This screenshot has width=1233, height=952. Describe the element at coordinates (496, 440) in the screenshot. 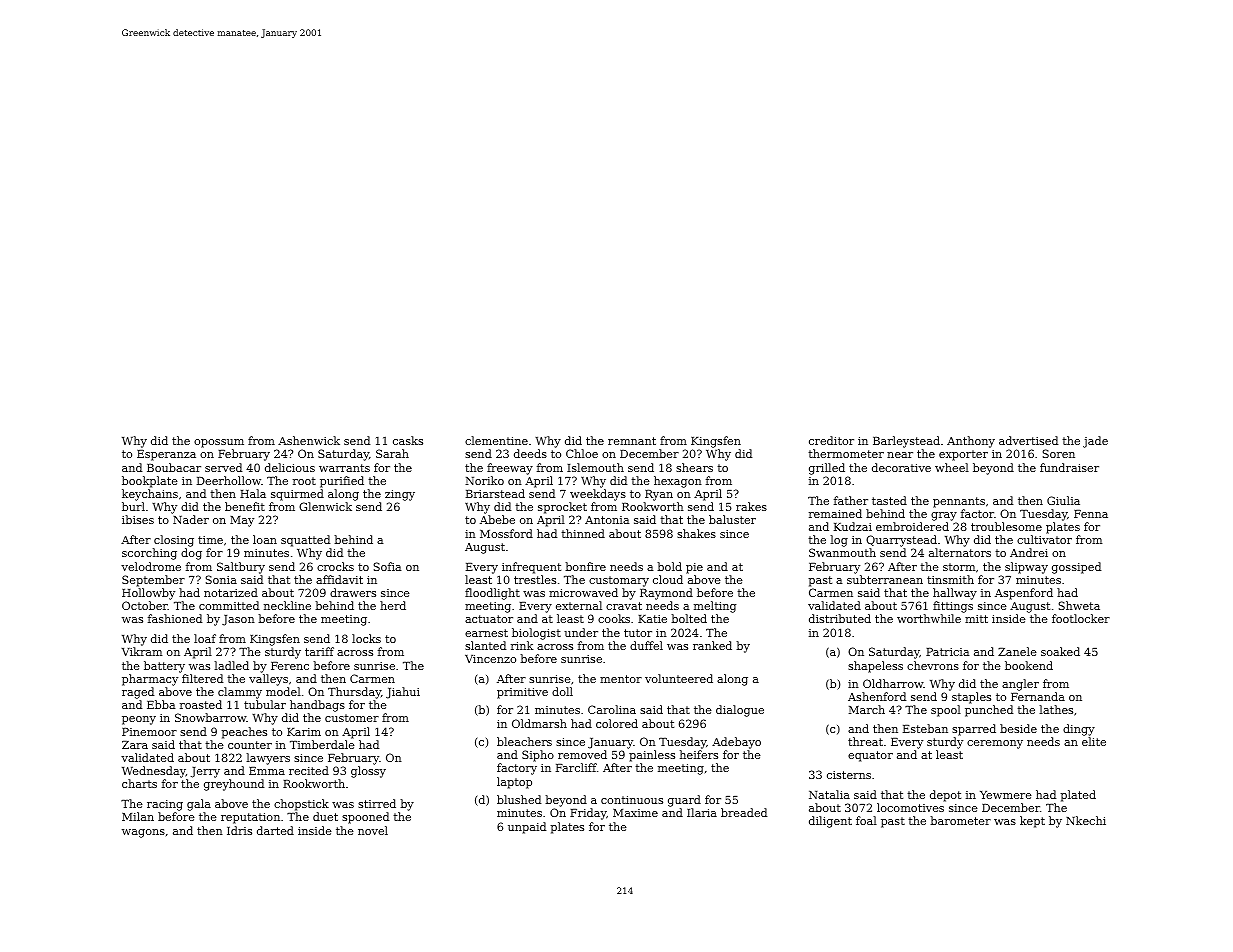

I see `clementine` at that location.
